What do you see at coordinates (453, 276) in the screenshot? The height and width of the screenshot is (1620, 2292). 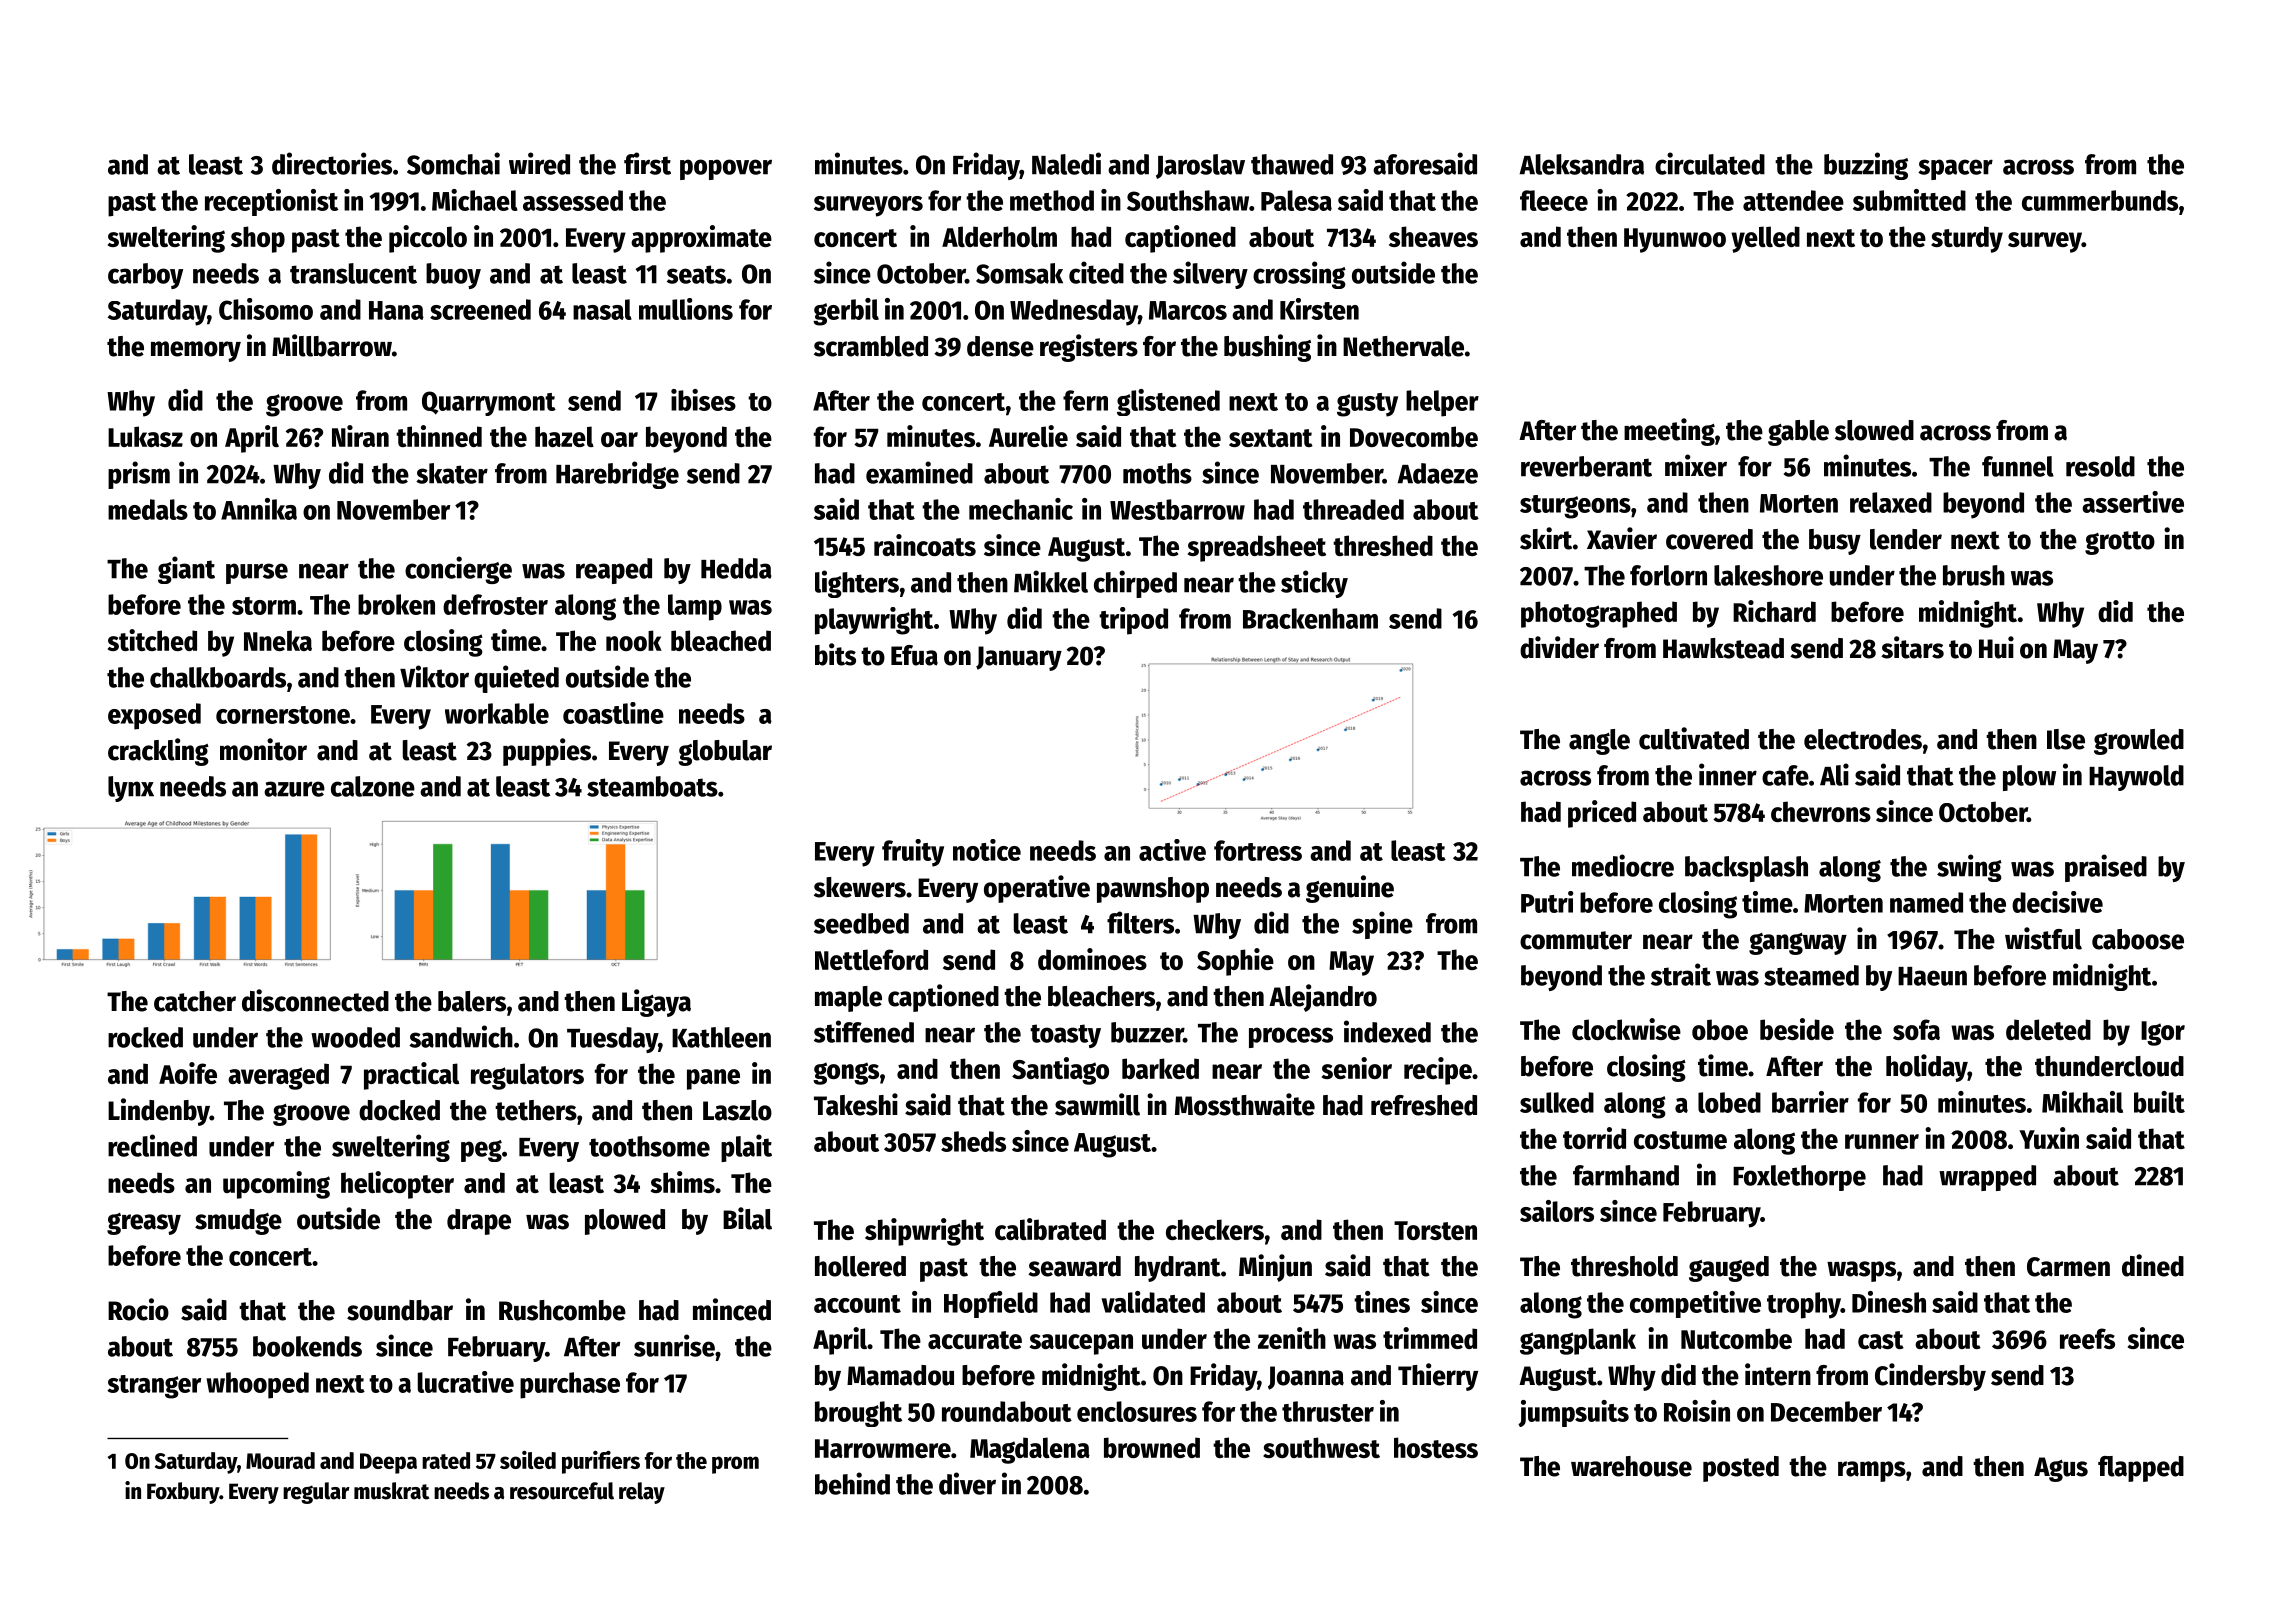 I see `buoy` at bounding box center [453, 276].
